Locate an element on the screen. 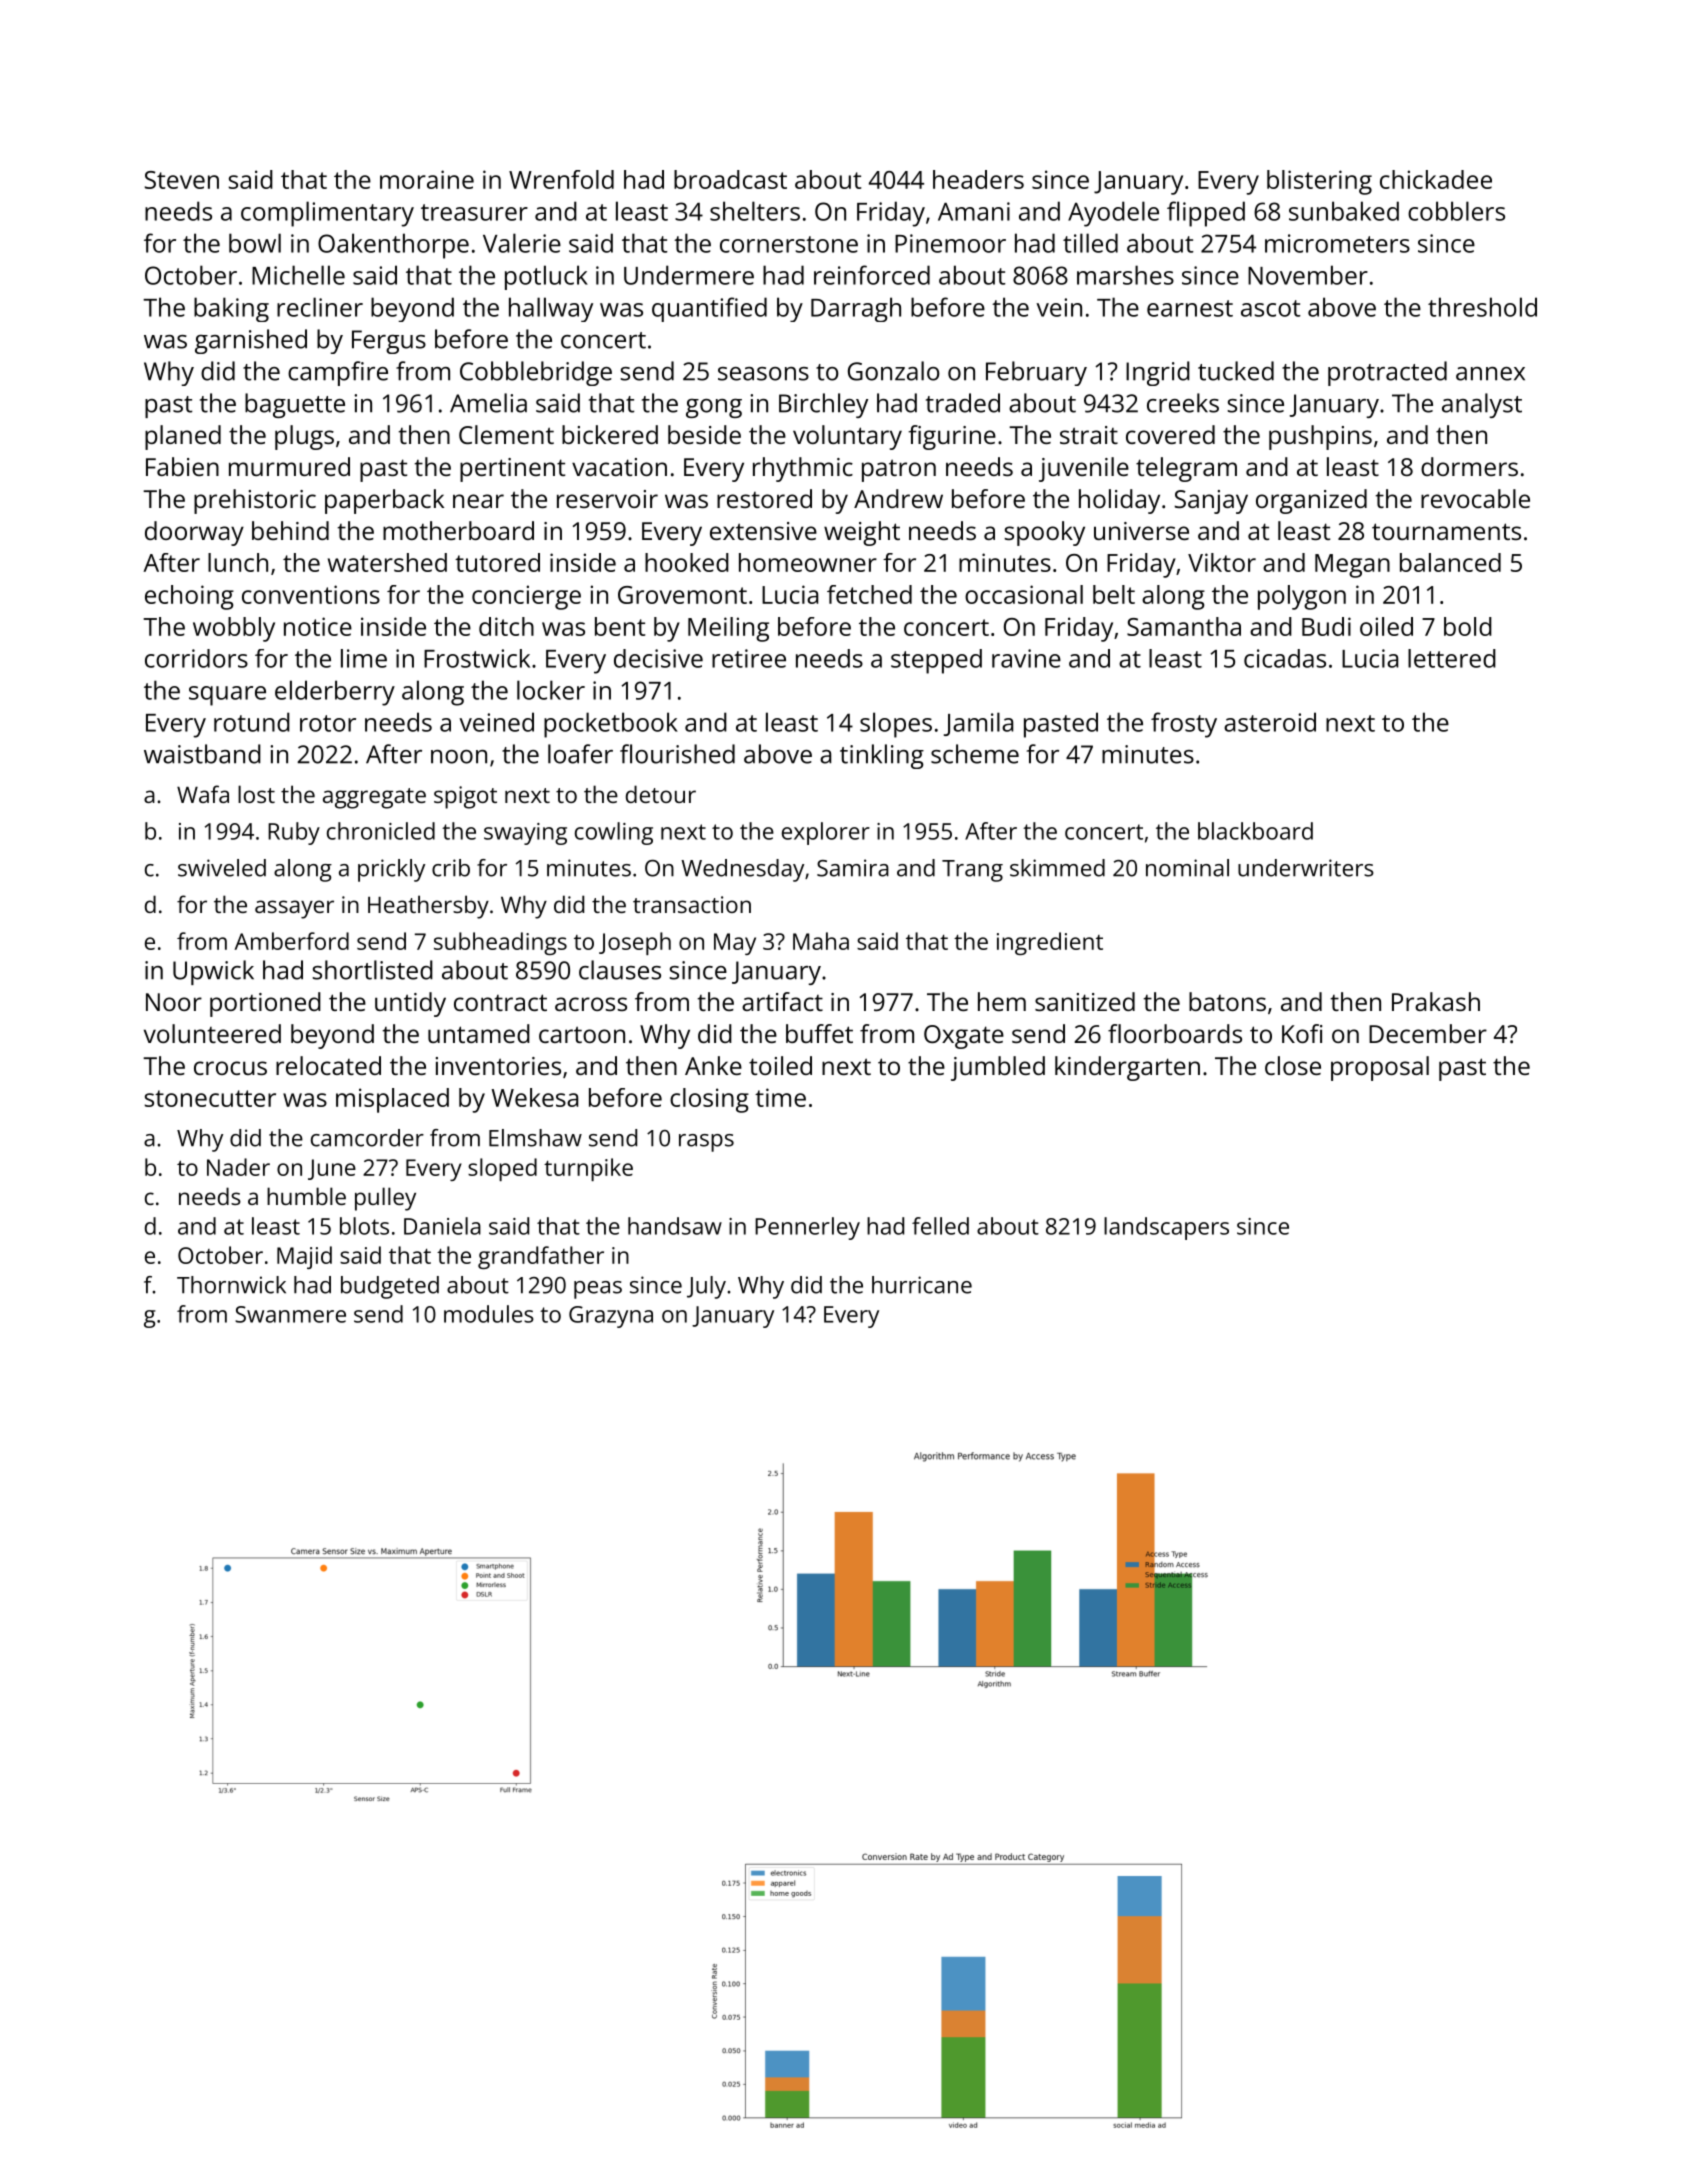  Viktor is located at coordinates (1222, 562).
